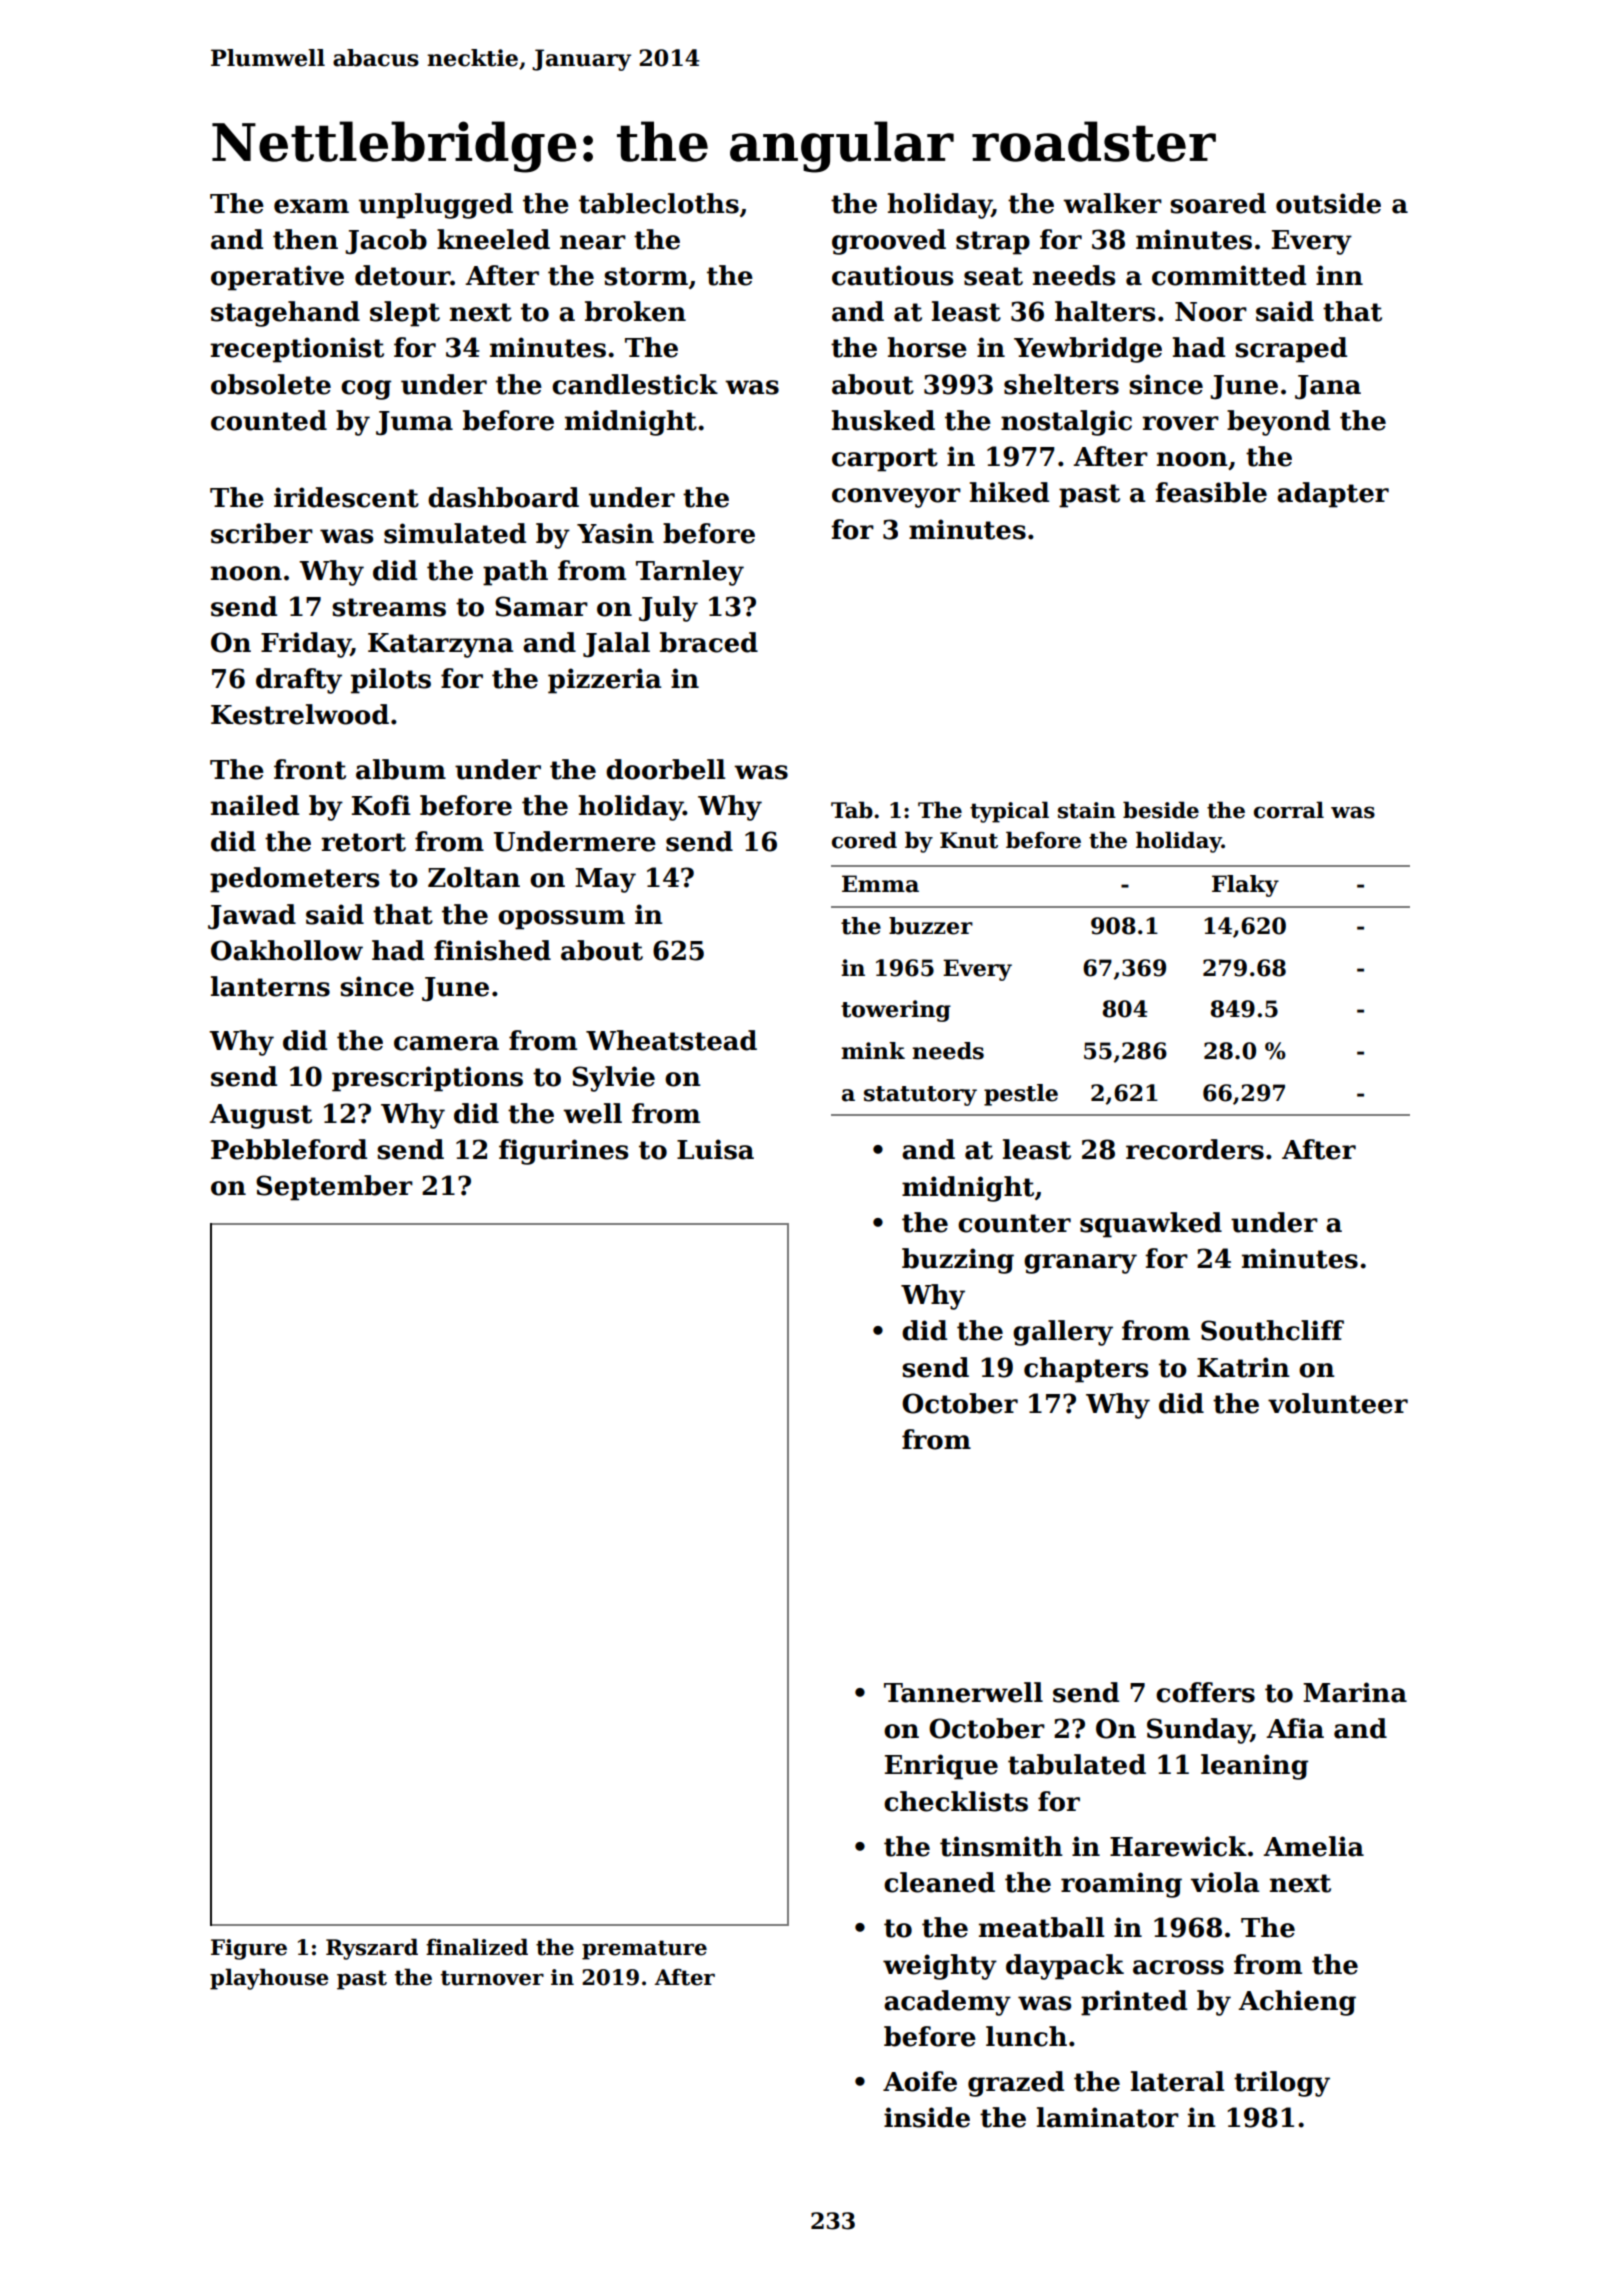 The height and width of the page is (2292, 1620). What do you see at coordinates (1338, 1403) in the page?
I see `volunteer` at bounding box center [1338, 1403].
